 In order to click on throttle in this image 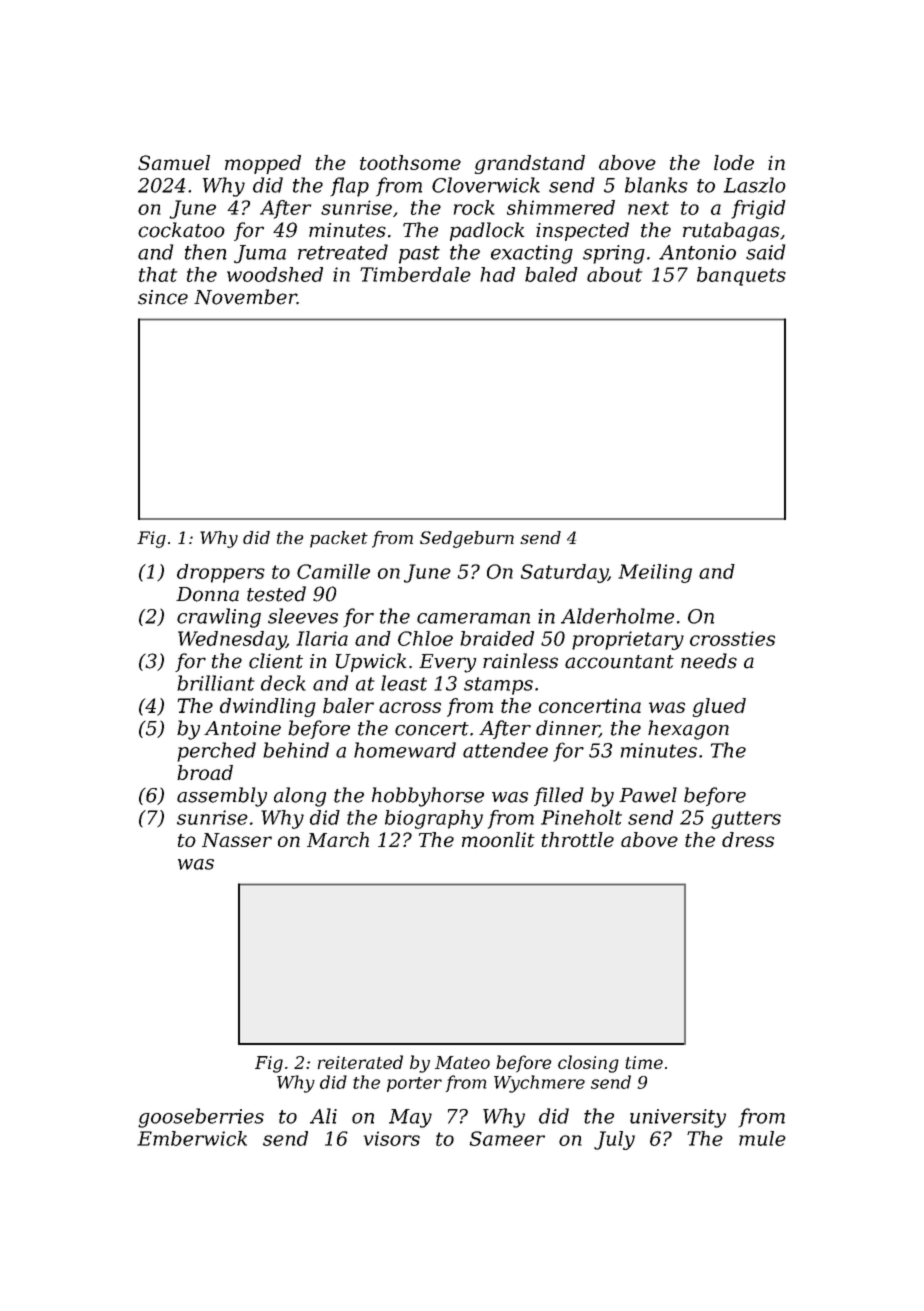, I will do `click(577, 839)`.
